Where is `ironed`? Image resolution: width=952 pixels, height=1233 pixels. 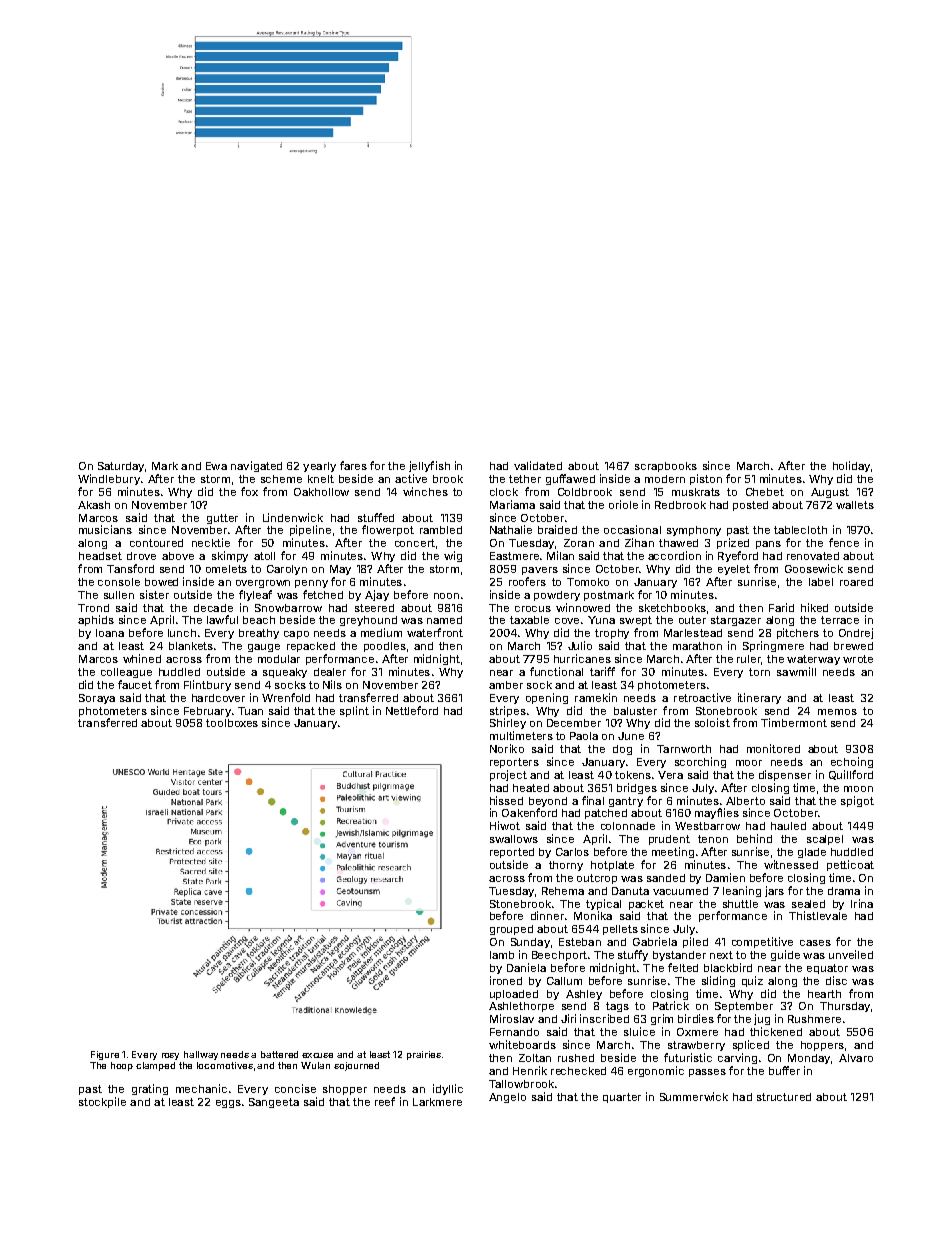
ironed is located at coordinates (506, 980).
